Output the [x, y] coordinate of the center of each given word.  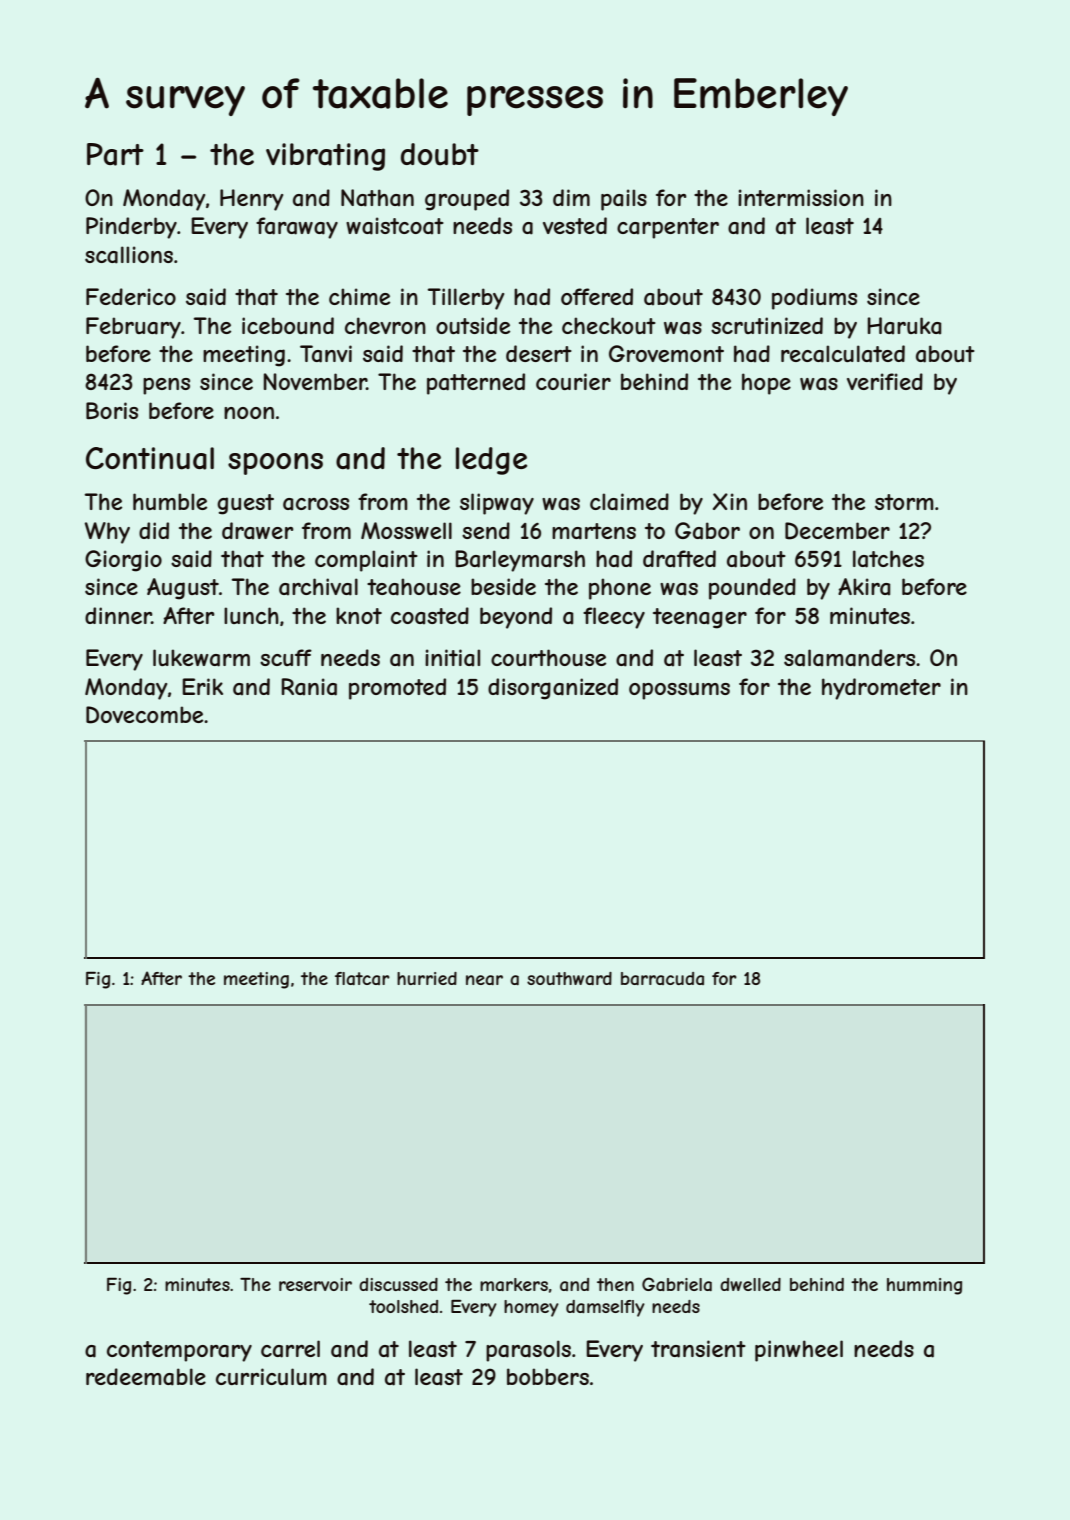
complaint [366, 561]
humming [924, 1286]
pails [624, 200]
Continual [150, 458]
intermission [801, 197]
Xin [730, 501]
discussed [398, 1284]
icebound [288, 325]
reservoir [315, 1284]
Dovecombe [144, 715]
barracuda [662, 978]
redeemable [146, 1377]
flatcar [362, 978]
